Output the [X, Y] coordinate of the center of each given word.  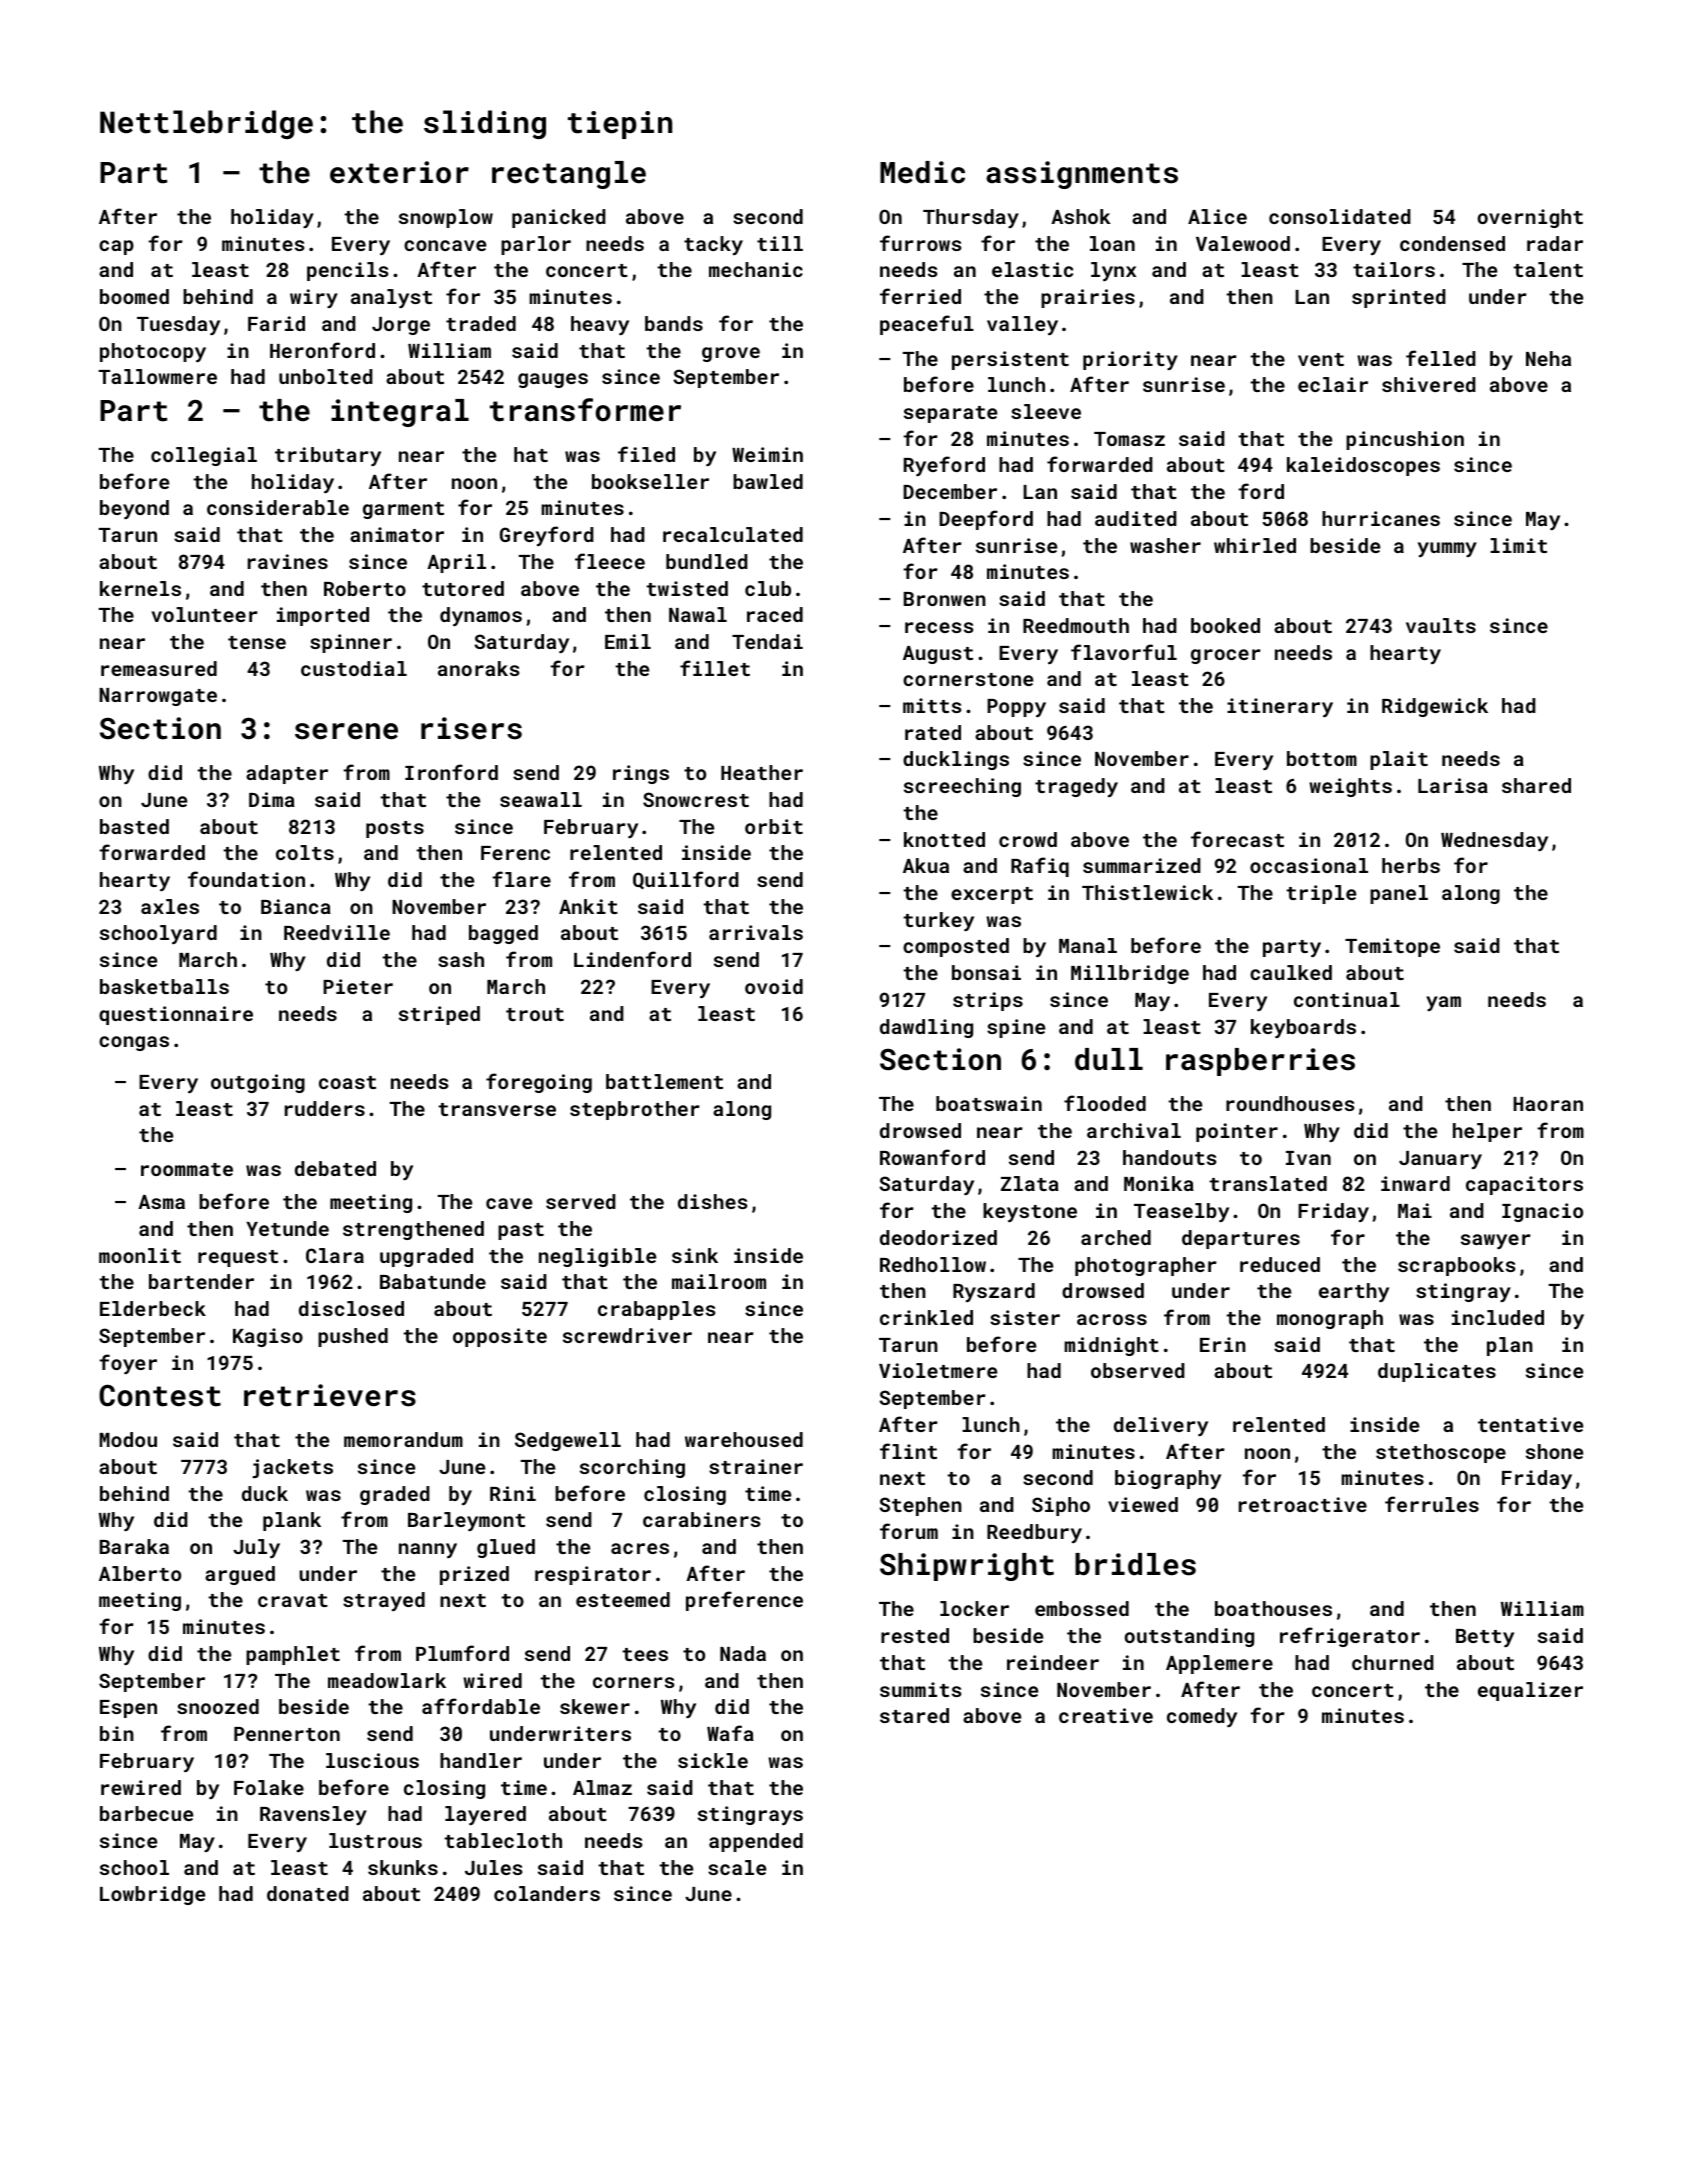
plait [1399, 760]
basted [134, 826]
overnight [1530, 218]
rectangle [569, 175]
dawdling [926, 1028]
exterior [399, 172]
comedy [1202, 1717]
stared [914, 1715]
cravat [293, 1600]
